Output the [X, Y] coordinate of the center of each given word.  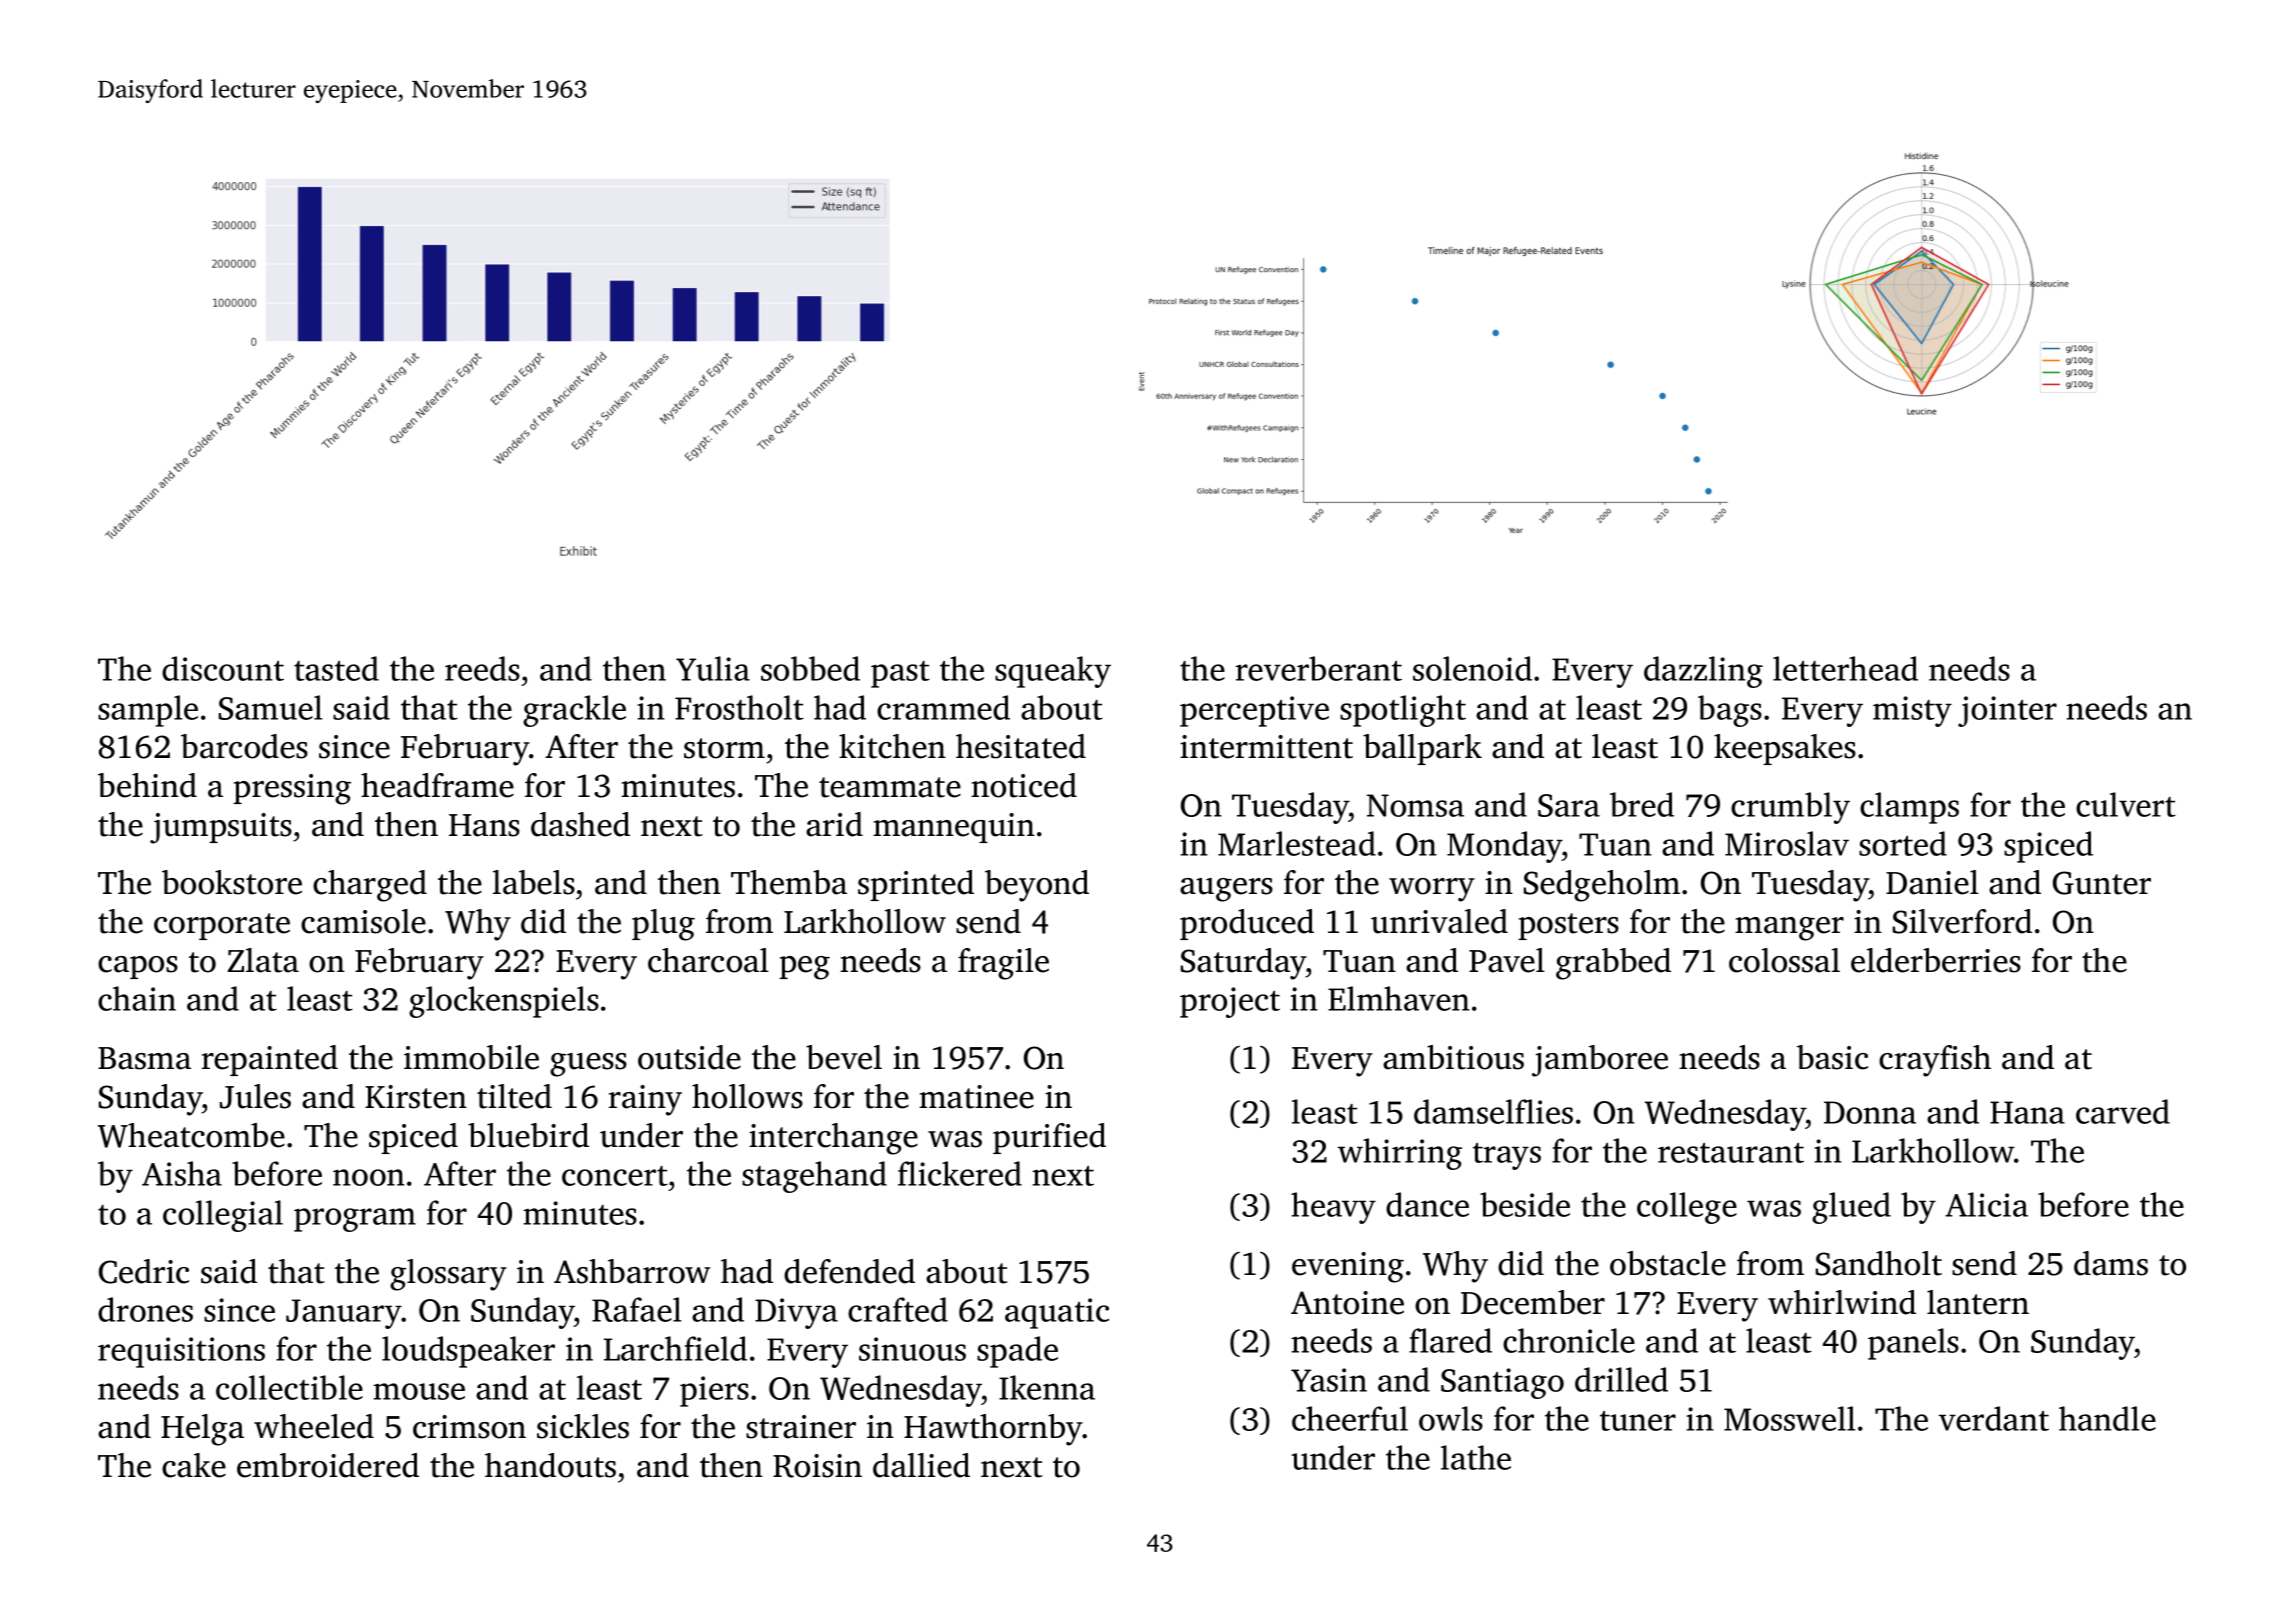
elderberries [1936, 960]
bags [1730, 711]
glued [1851, 1208]
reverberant [1318, 668]
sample [148, 711]
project [1230, 1002]
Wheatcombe [191, 1135]
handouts [550, 1465]
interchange [833, 1139]
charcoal [708, 960]
